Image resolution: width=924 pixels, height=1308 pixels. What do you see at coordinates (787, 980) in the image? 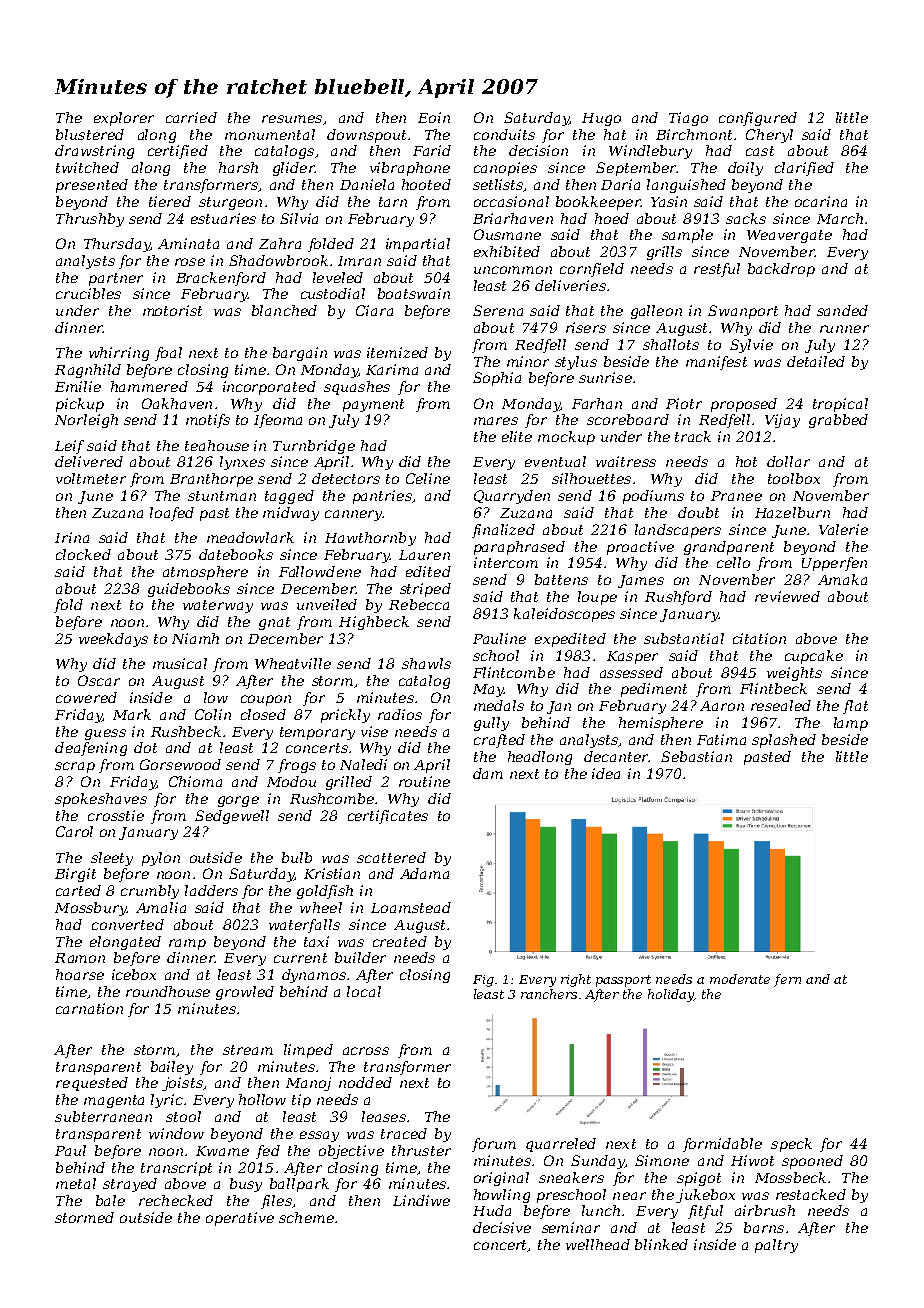
I see `fern` at bounding box center [787, 980].
